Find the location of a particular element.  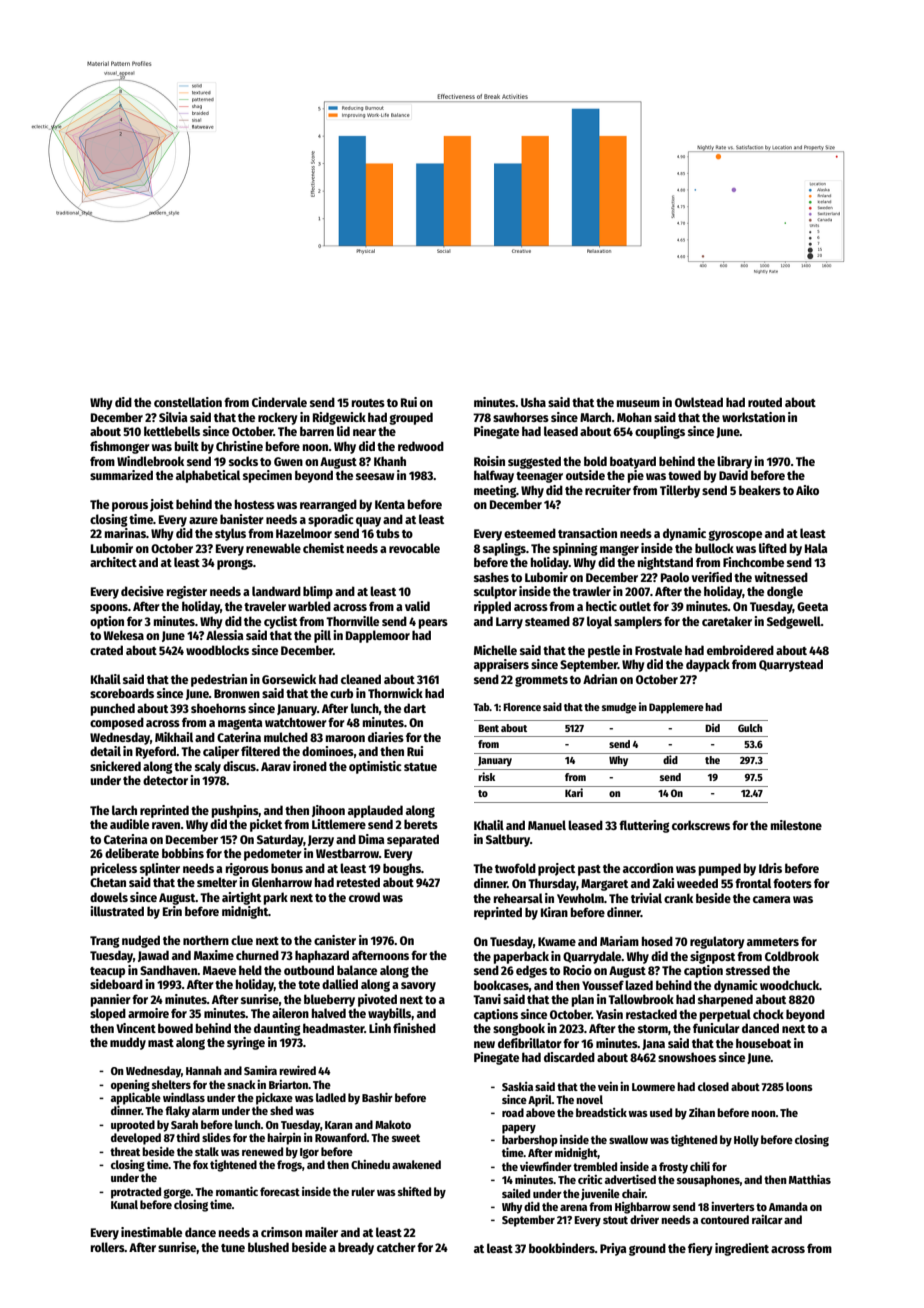

Linh is located at coordinates (380, 1028).
